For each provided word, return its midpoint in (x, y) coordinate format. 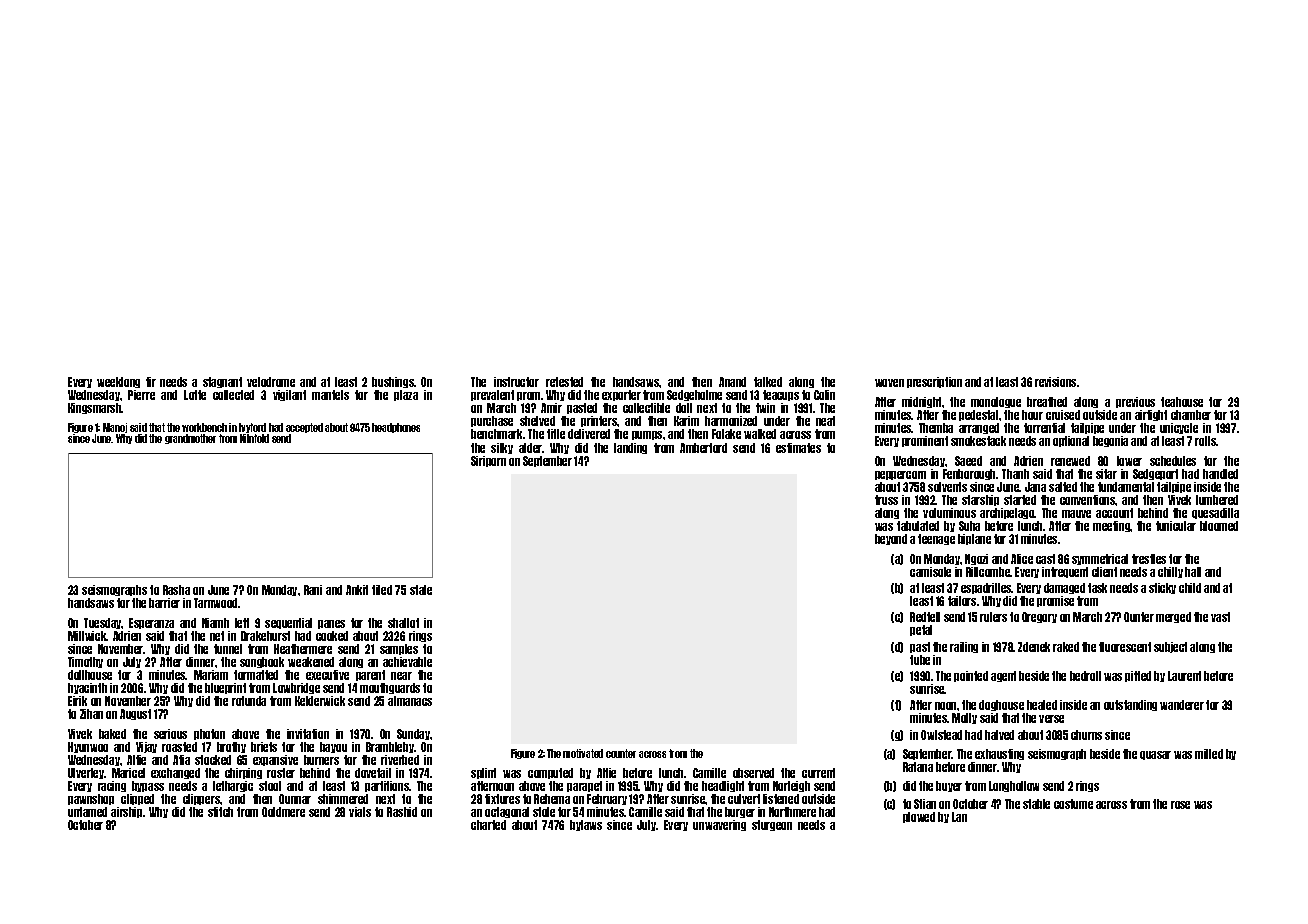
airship (126, 812)
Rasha (176, 590)
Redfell (925, 617)
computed (550, 773)
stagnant (222, 382)
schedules (1173, 461)
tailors (962, 601)
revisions (1055, 382)
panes (331, 624)
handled (1220, 474)
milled (1209, 754)
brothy (231, 747)
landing (630, 448)
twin (765, 408)
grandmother (190, 439)
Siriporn (488, 461)
